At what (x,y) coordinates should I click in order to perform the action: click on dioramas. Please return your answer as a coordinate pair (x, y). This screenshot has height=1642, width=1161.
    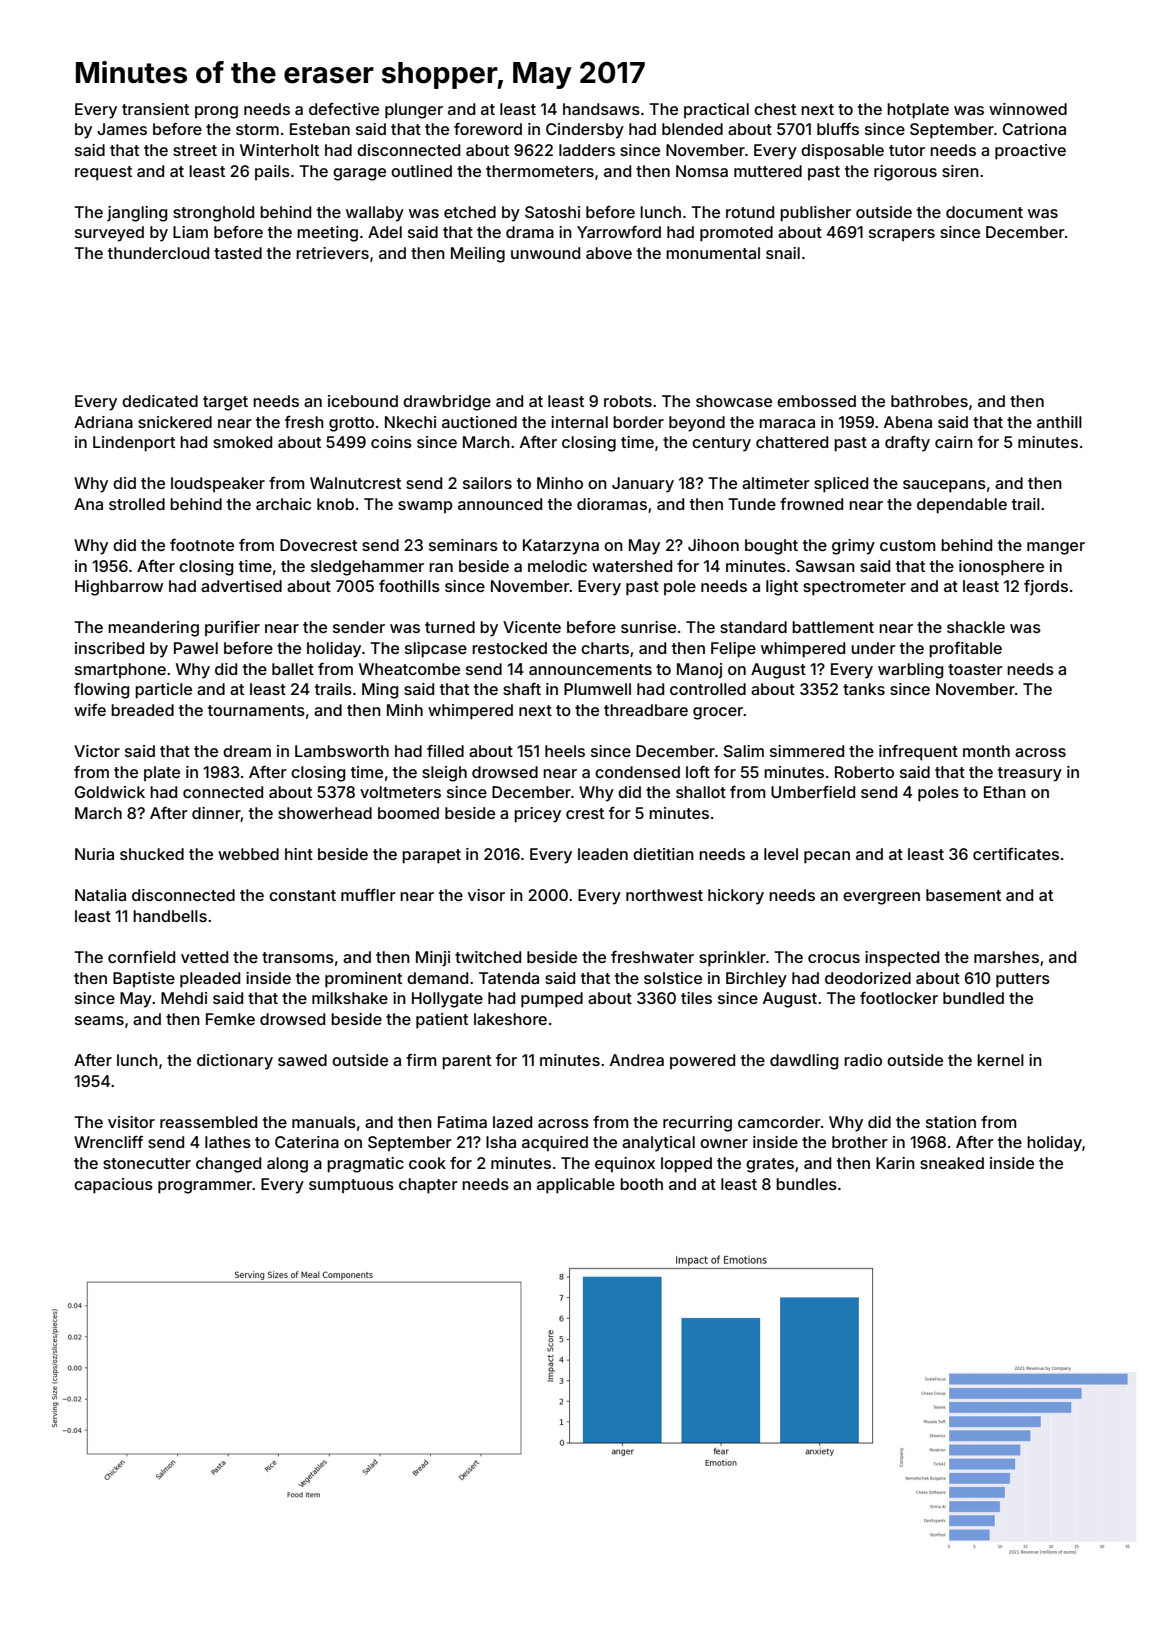
    Looking at the image, I should click on (612, 504).
